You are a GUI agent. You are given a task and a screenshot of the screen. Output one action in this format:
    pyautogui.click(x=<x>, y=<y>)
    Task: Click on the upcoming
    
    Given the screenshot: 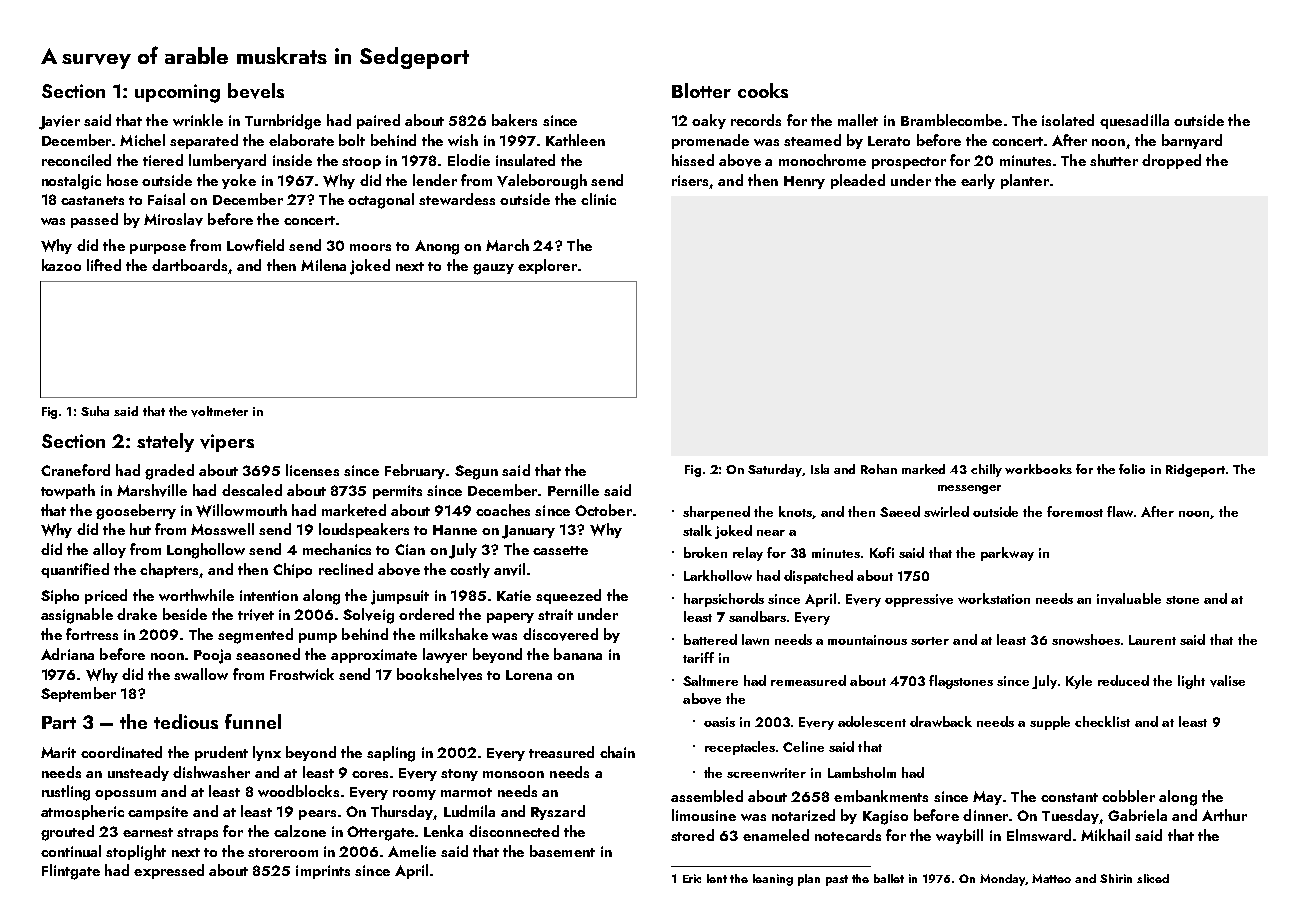 What is the action you would take?
    pyautogui.click(x=177, y=93)
